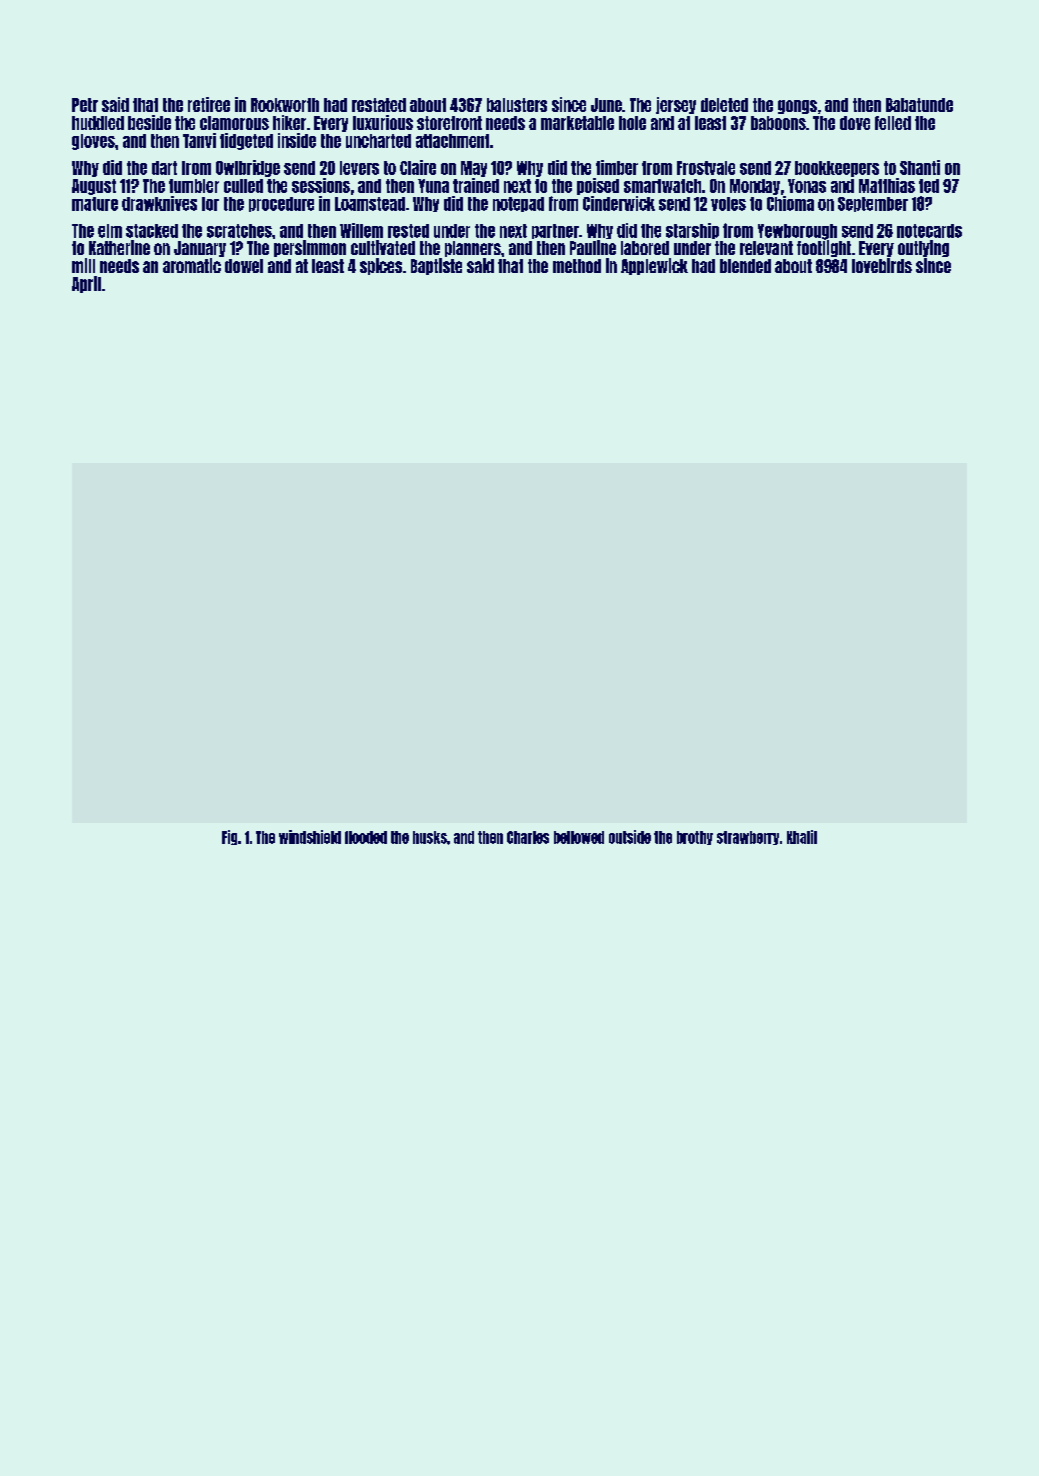 The height and width of the screenshot is (1476, 1039). What do you see at coordinates (86, 284) in the screenshot?
I see `April` at bounding box center [86, 284].
